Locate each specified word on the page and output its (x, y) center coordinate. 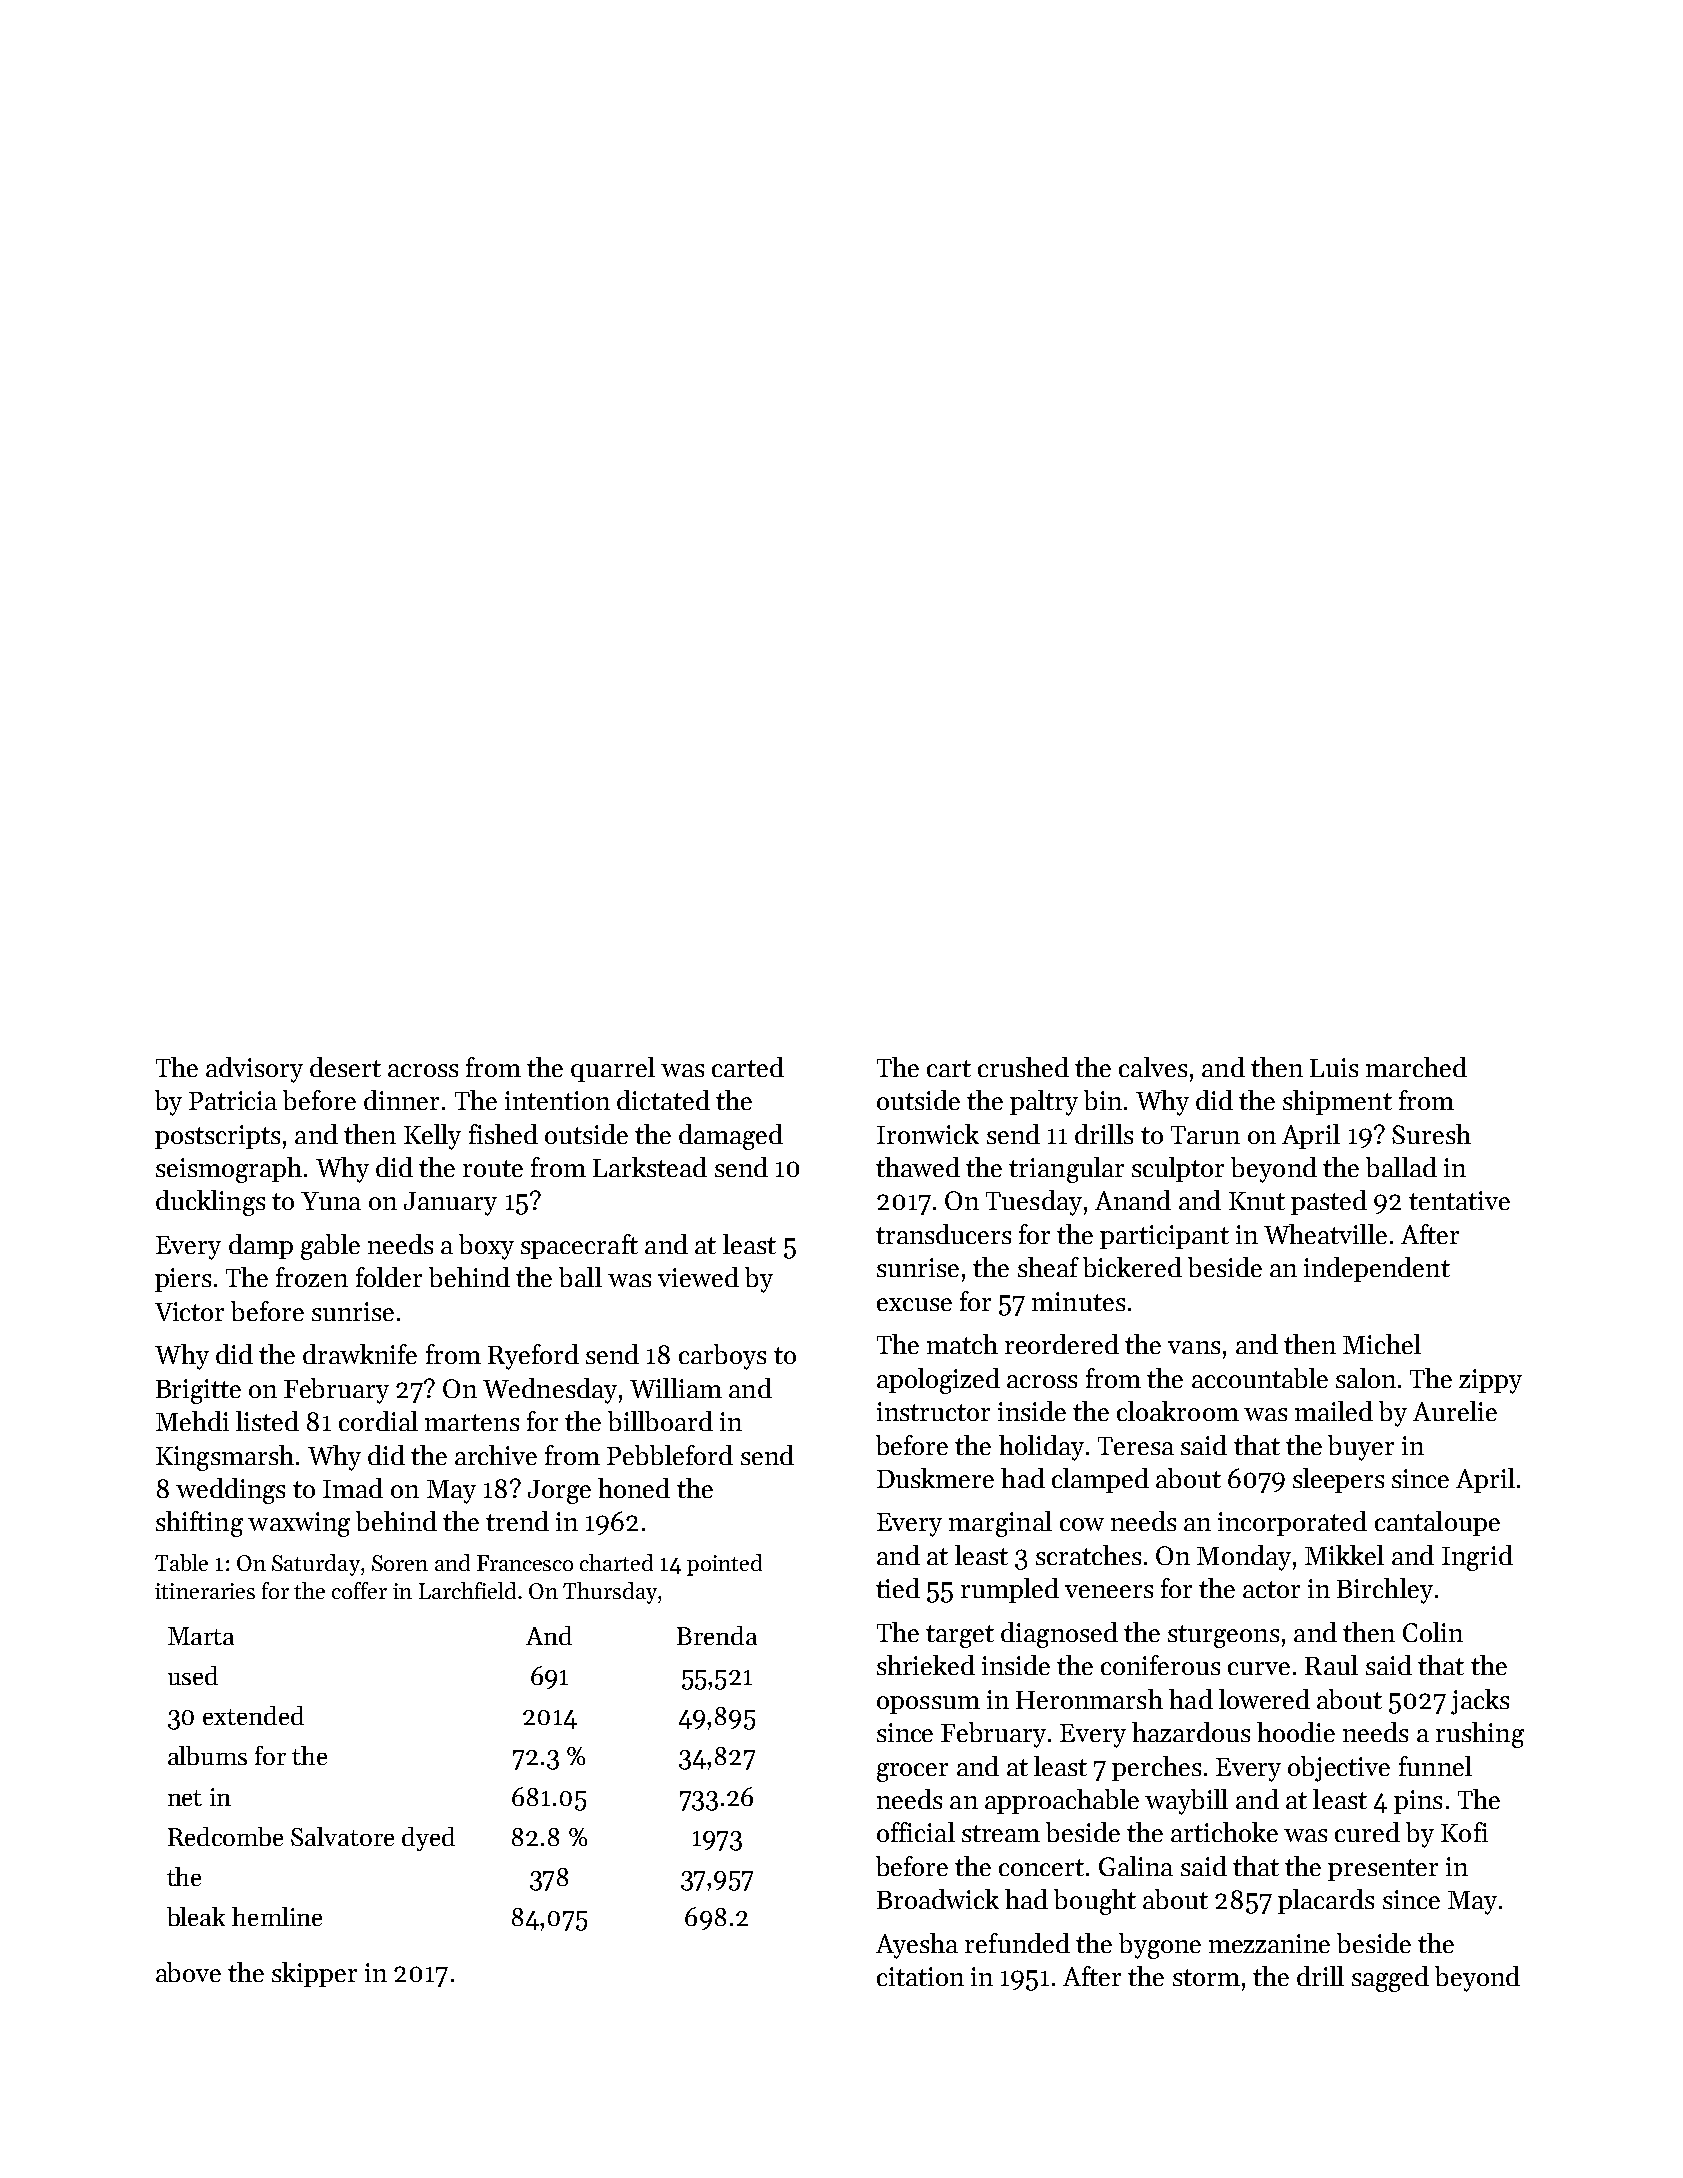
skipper (314, 1974)
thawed (918, 1167)
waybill (1186, 1802)
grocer (912, 1772)
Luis (1334, 1067)
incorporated (1292, 1523)
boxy (486, 1247)
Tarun (1205, 1135)
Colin (1433, 1632)
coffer (359, 1590)
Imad (353, 1488)
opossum (928, 1705)
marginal (1000, 1524)
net (185, 1798)
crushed (1023, 1067)
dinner (401, 1100)
